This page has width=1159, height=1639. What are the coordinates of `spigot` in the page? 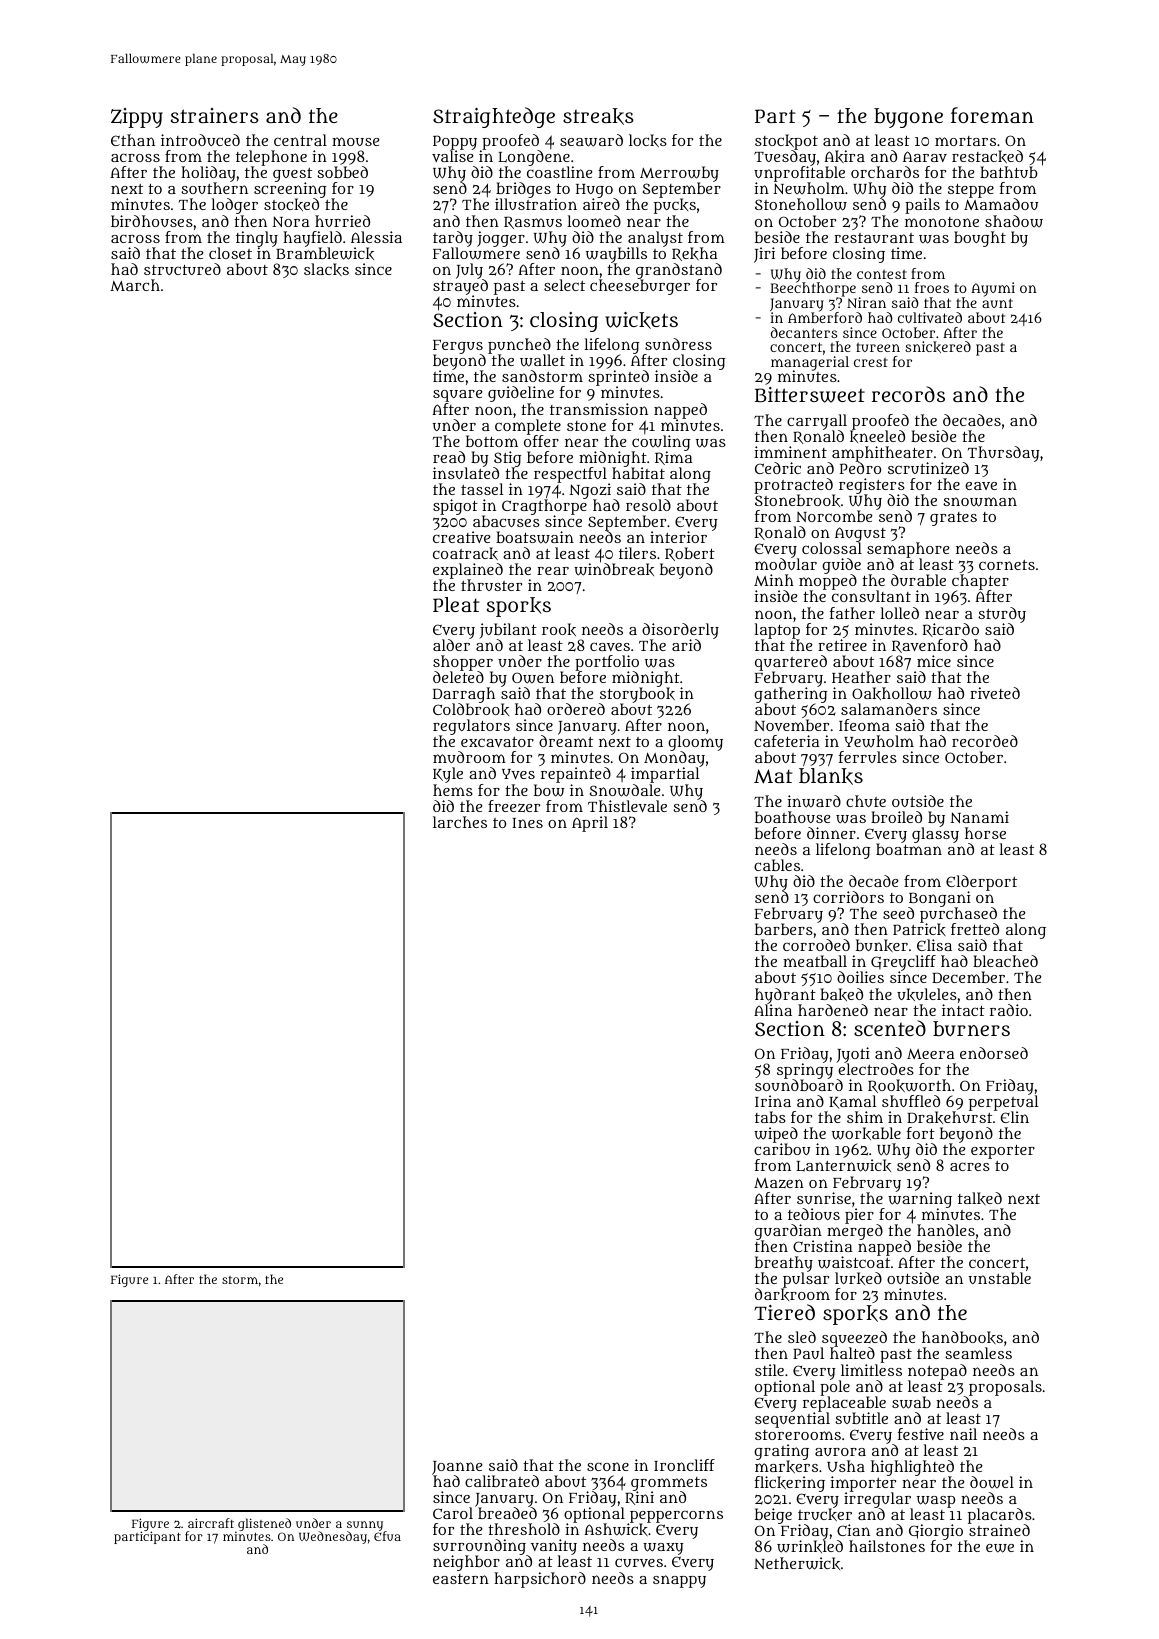 It's located at (455, 507).
